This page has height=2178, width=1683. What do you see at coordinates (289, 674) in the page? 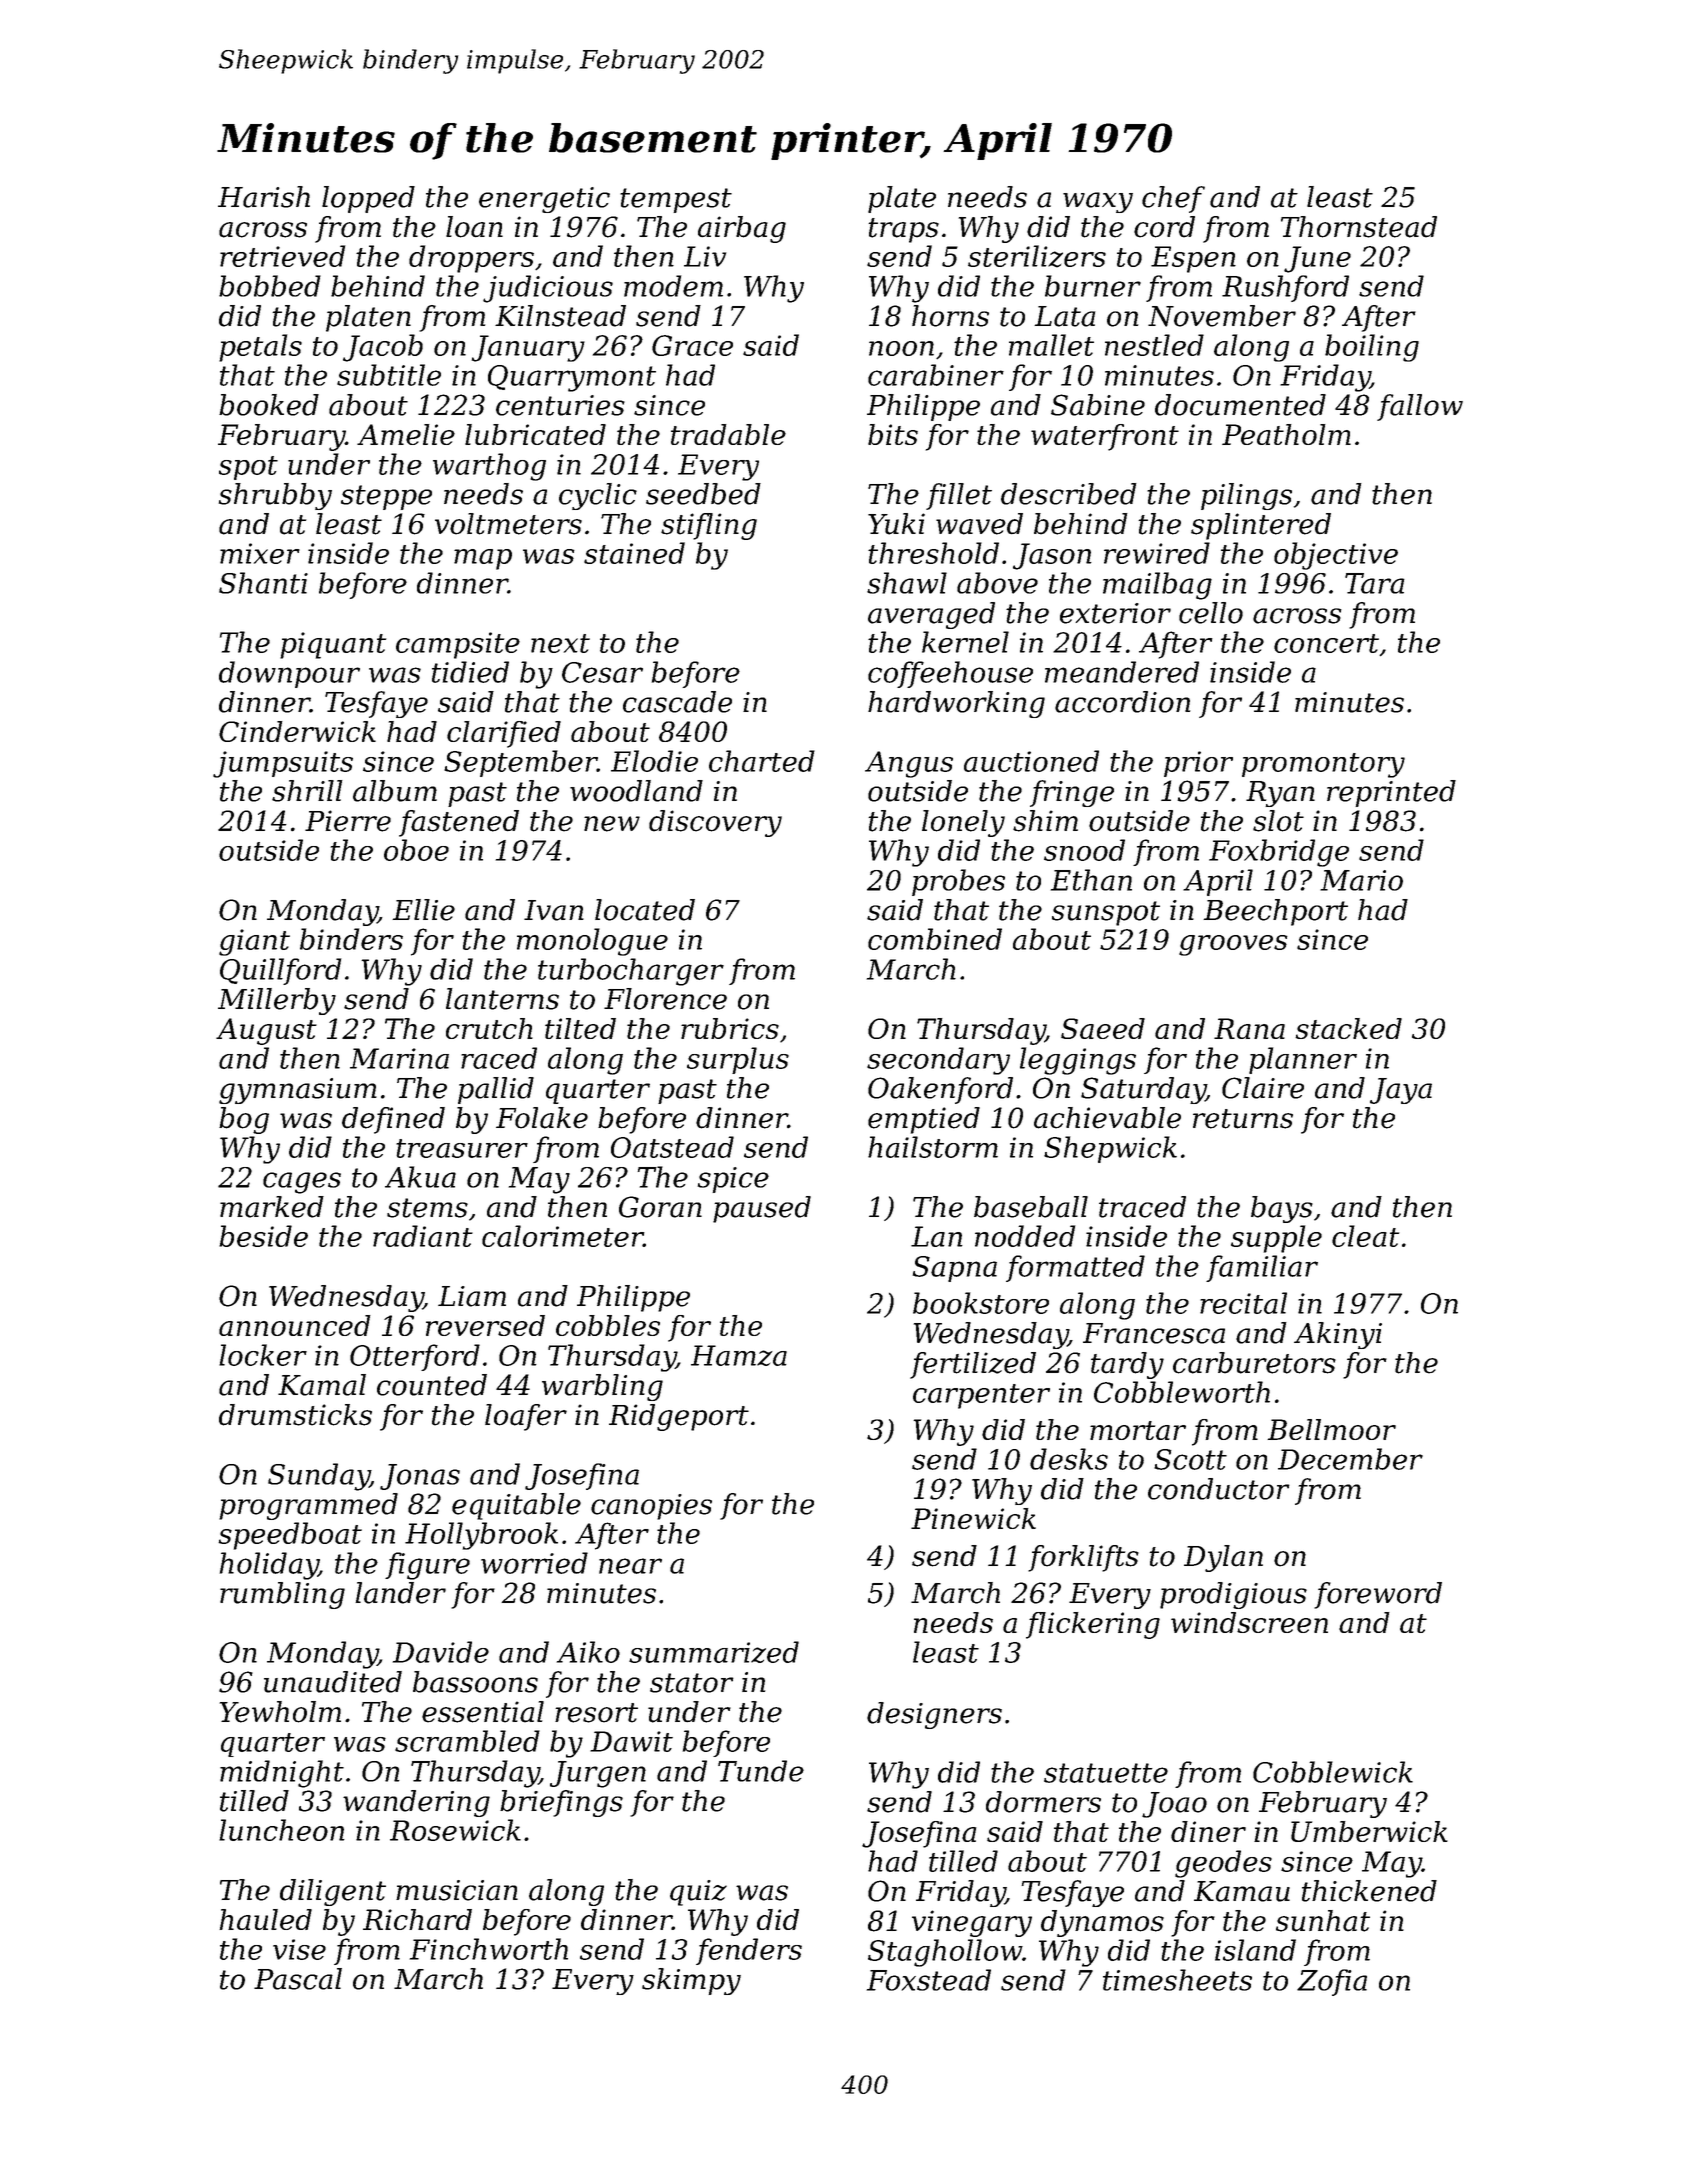
I see `downpour` at bounding box center [289, 674].
